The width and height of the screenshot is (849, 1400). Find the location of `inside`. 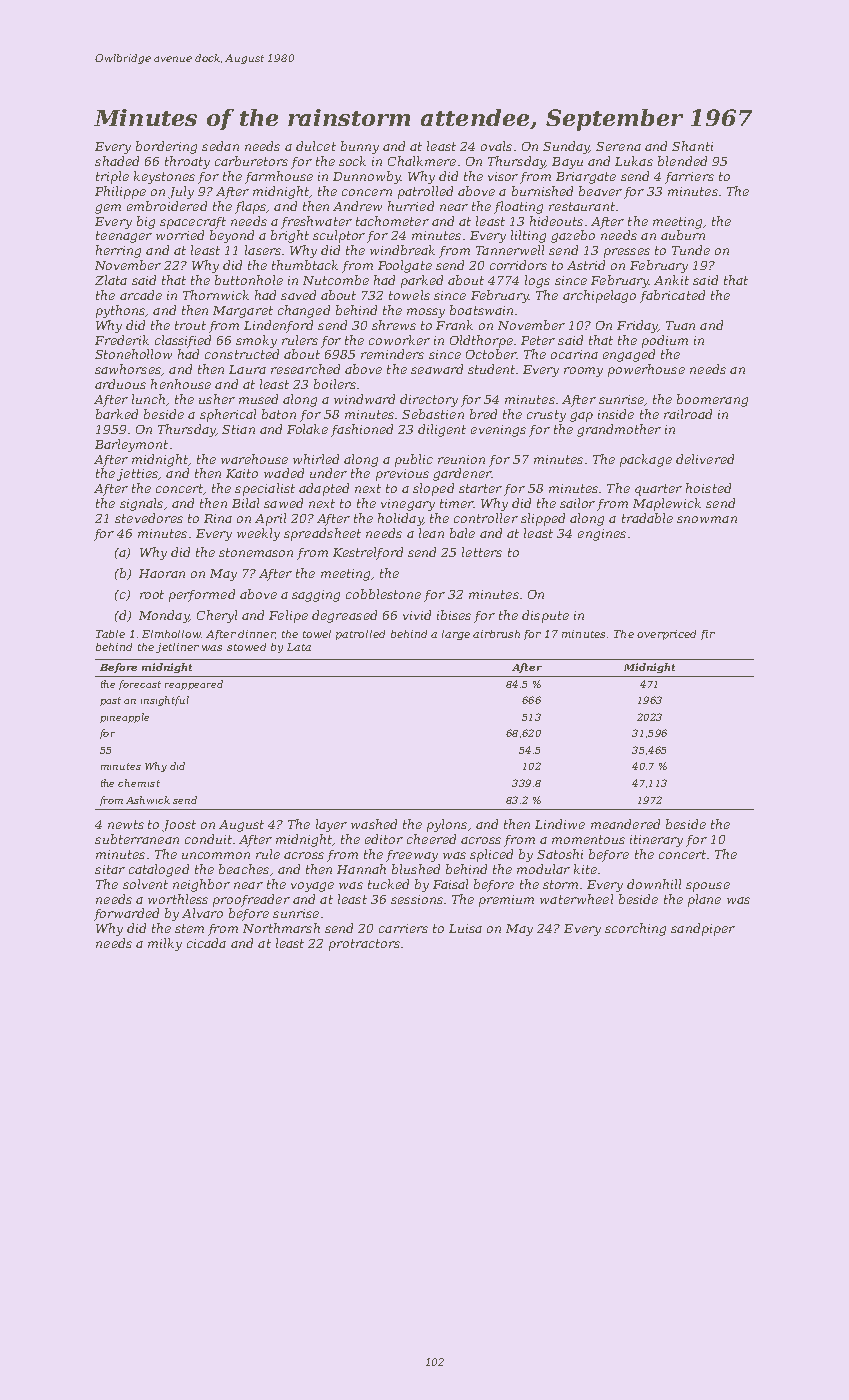

inside is located at coordinates (616, 414).
